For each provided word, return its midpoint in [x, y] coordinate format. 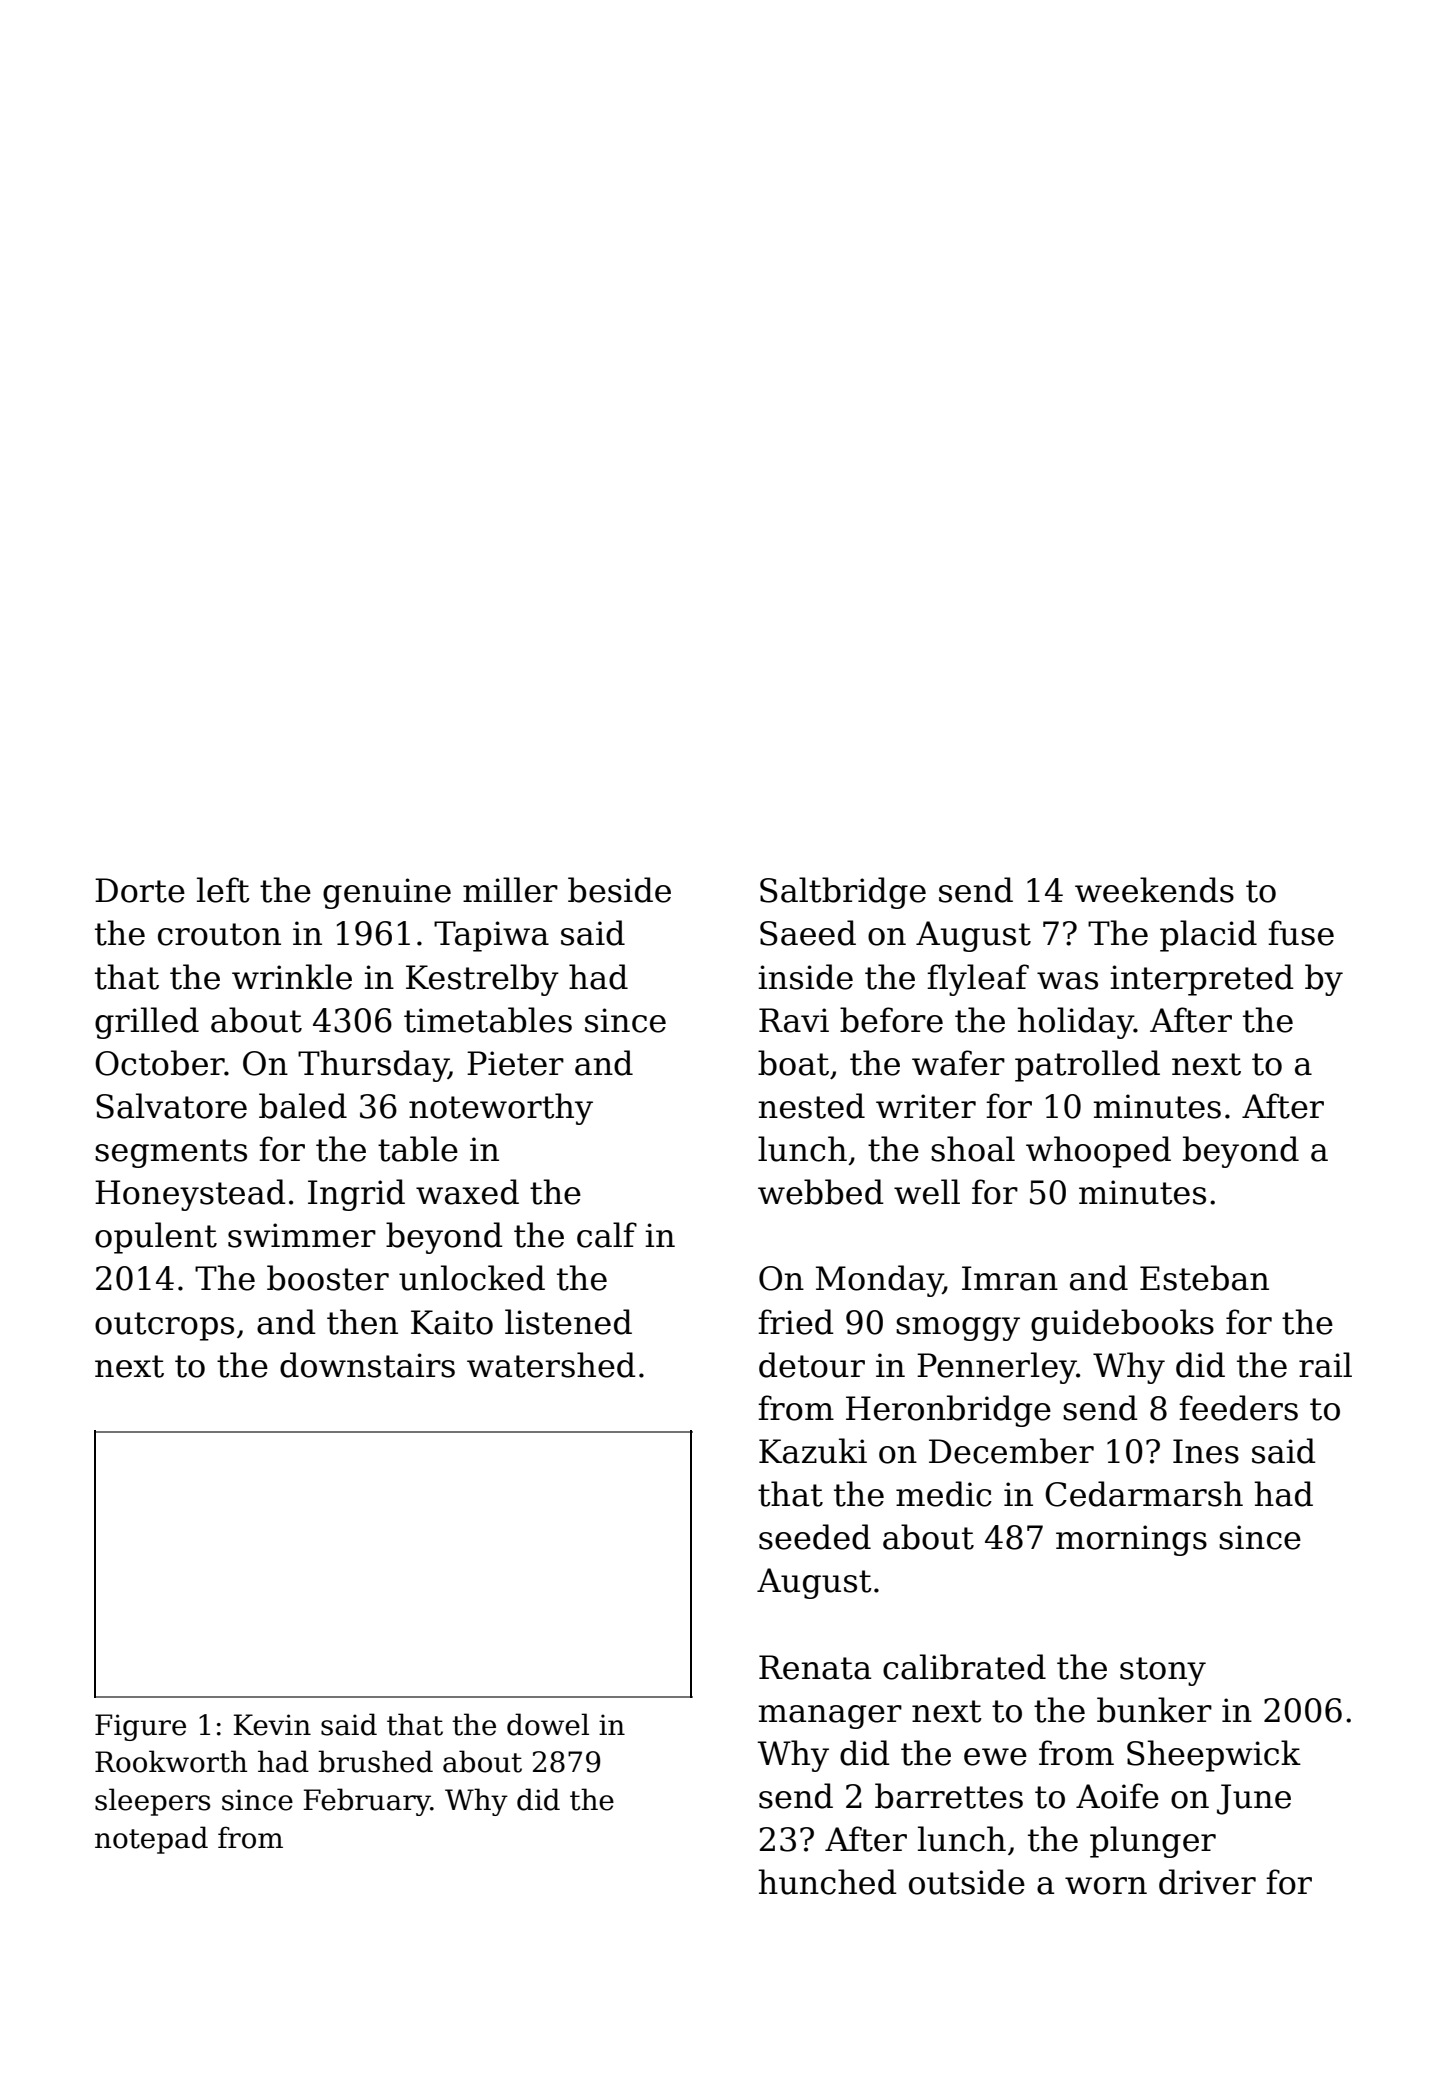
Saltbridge [843, 893]
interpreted [1202, 980]
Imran [1010, 1278]
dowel [548, 1724]
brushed [375, 1761]
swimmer [302, 1235]
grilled [147, 1023]
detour [812, 1365]
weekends [1154, 890]
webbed [821, 1192]
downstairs [367, 1365]
